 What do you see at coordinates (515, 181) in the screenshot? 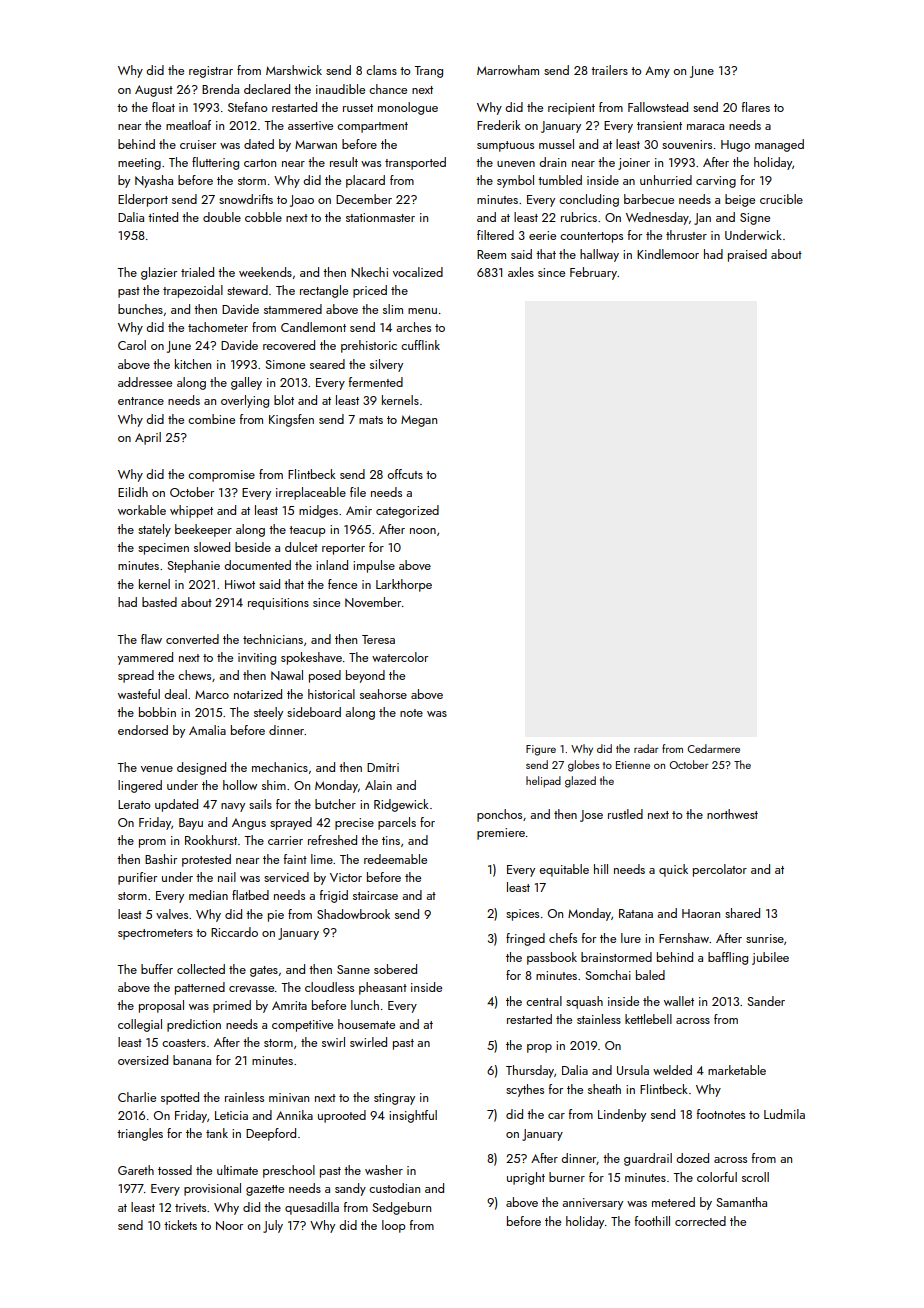
I see `symbol` at bounding box center [515, 181].
